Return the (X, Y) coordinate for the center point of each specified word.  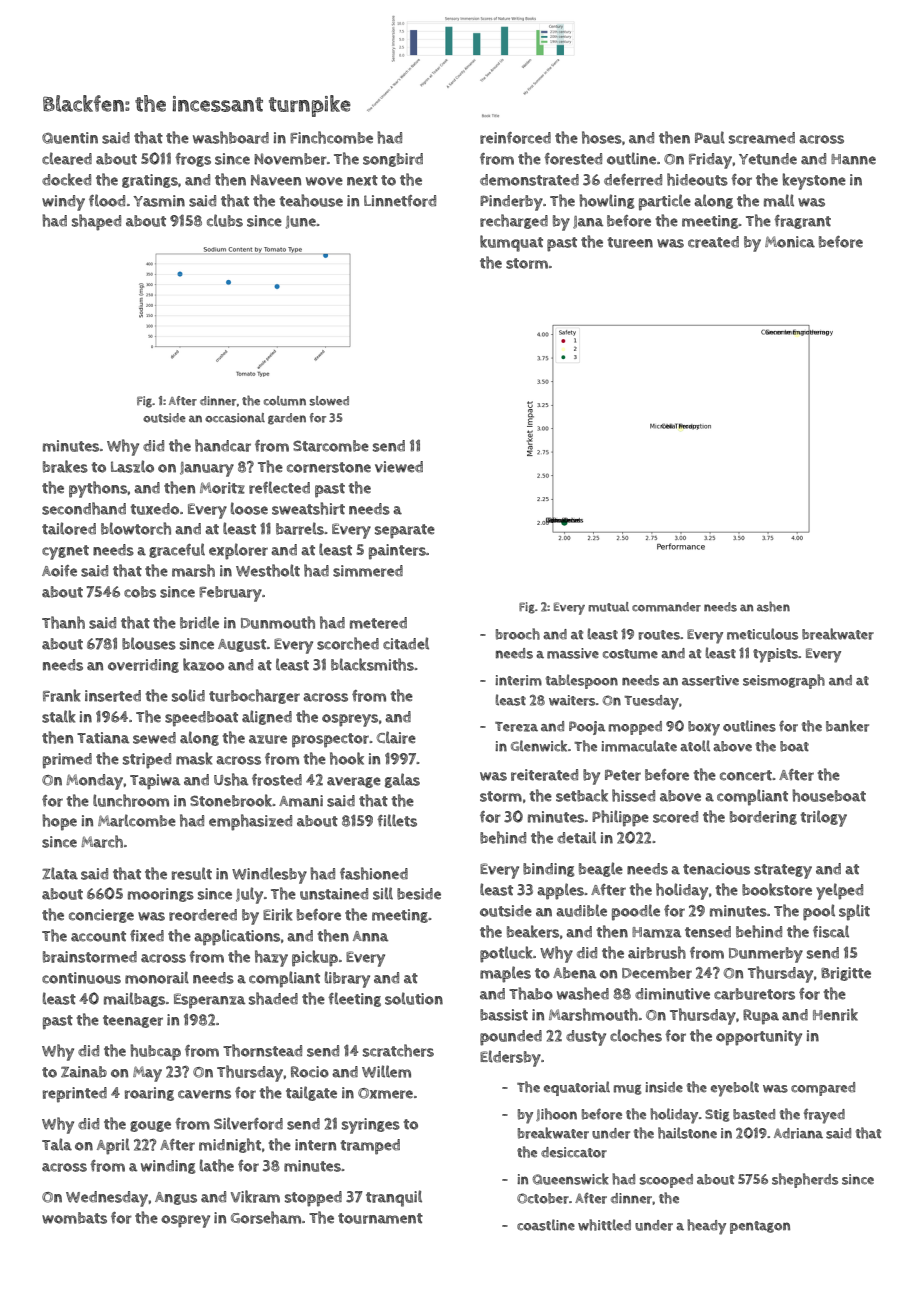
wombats (74, 1218)
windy (63, 203)
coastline (546, 1225)
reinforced (515, 138)
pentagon (760, 1227)
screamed (762, 138)
